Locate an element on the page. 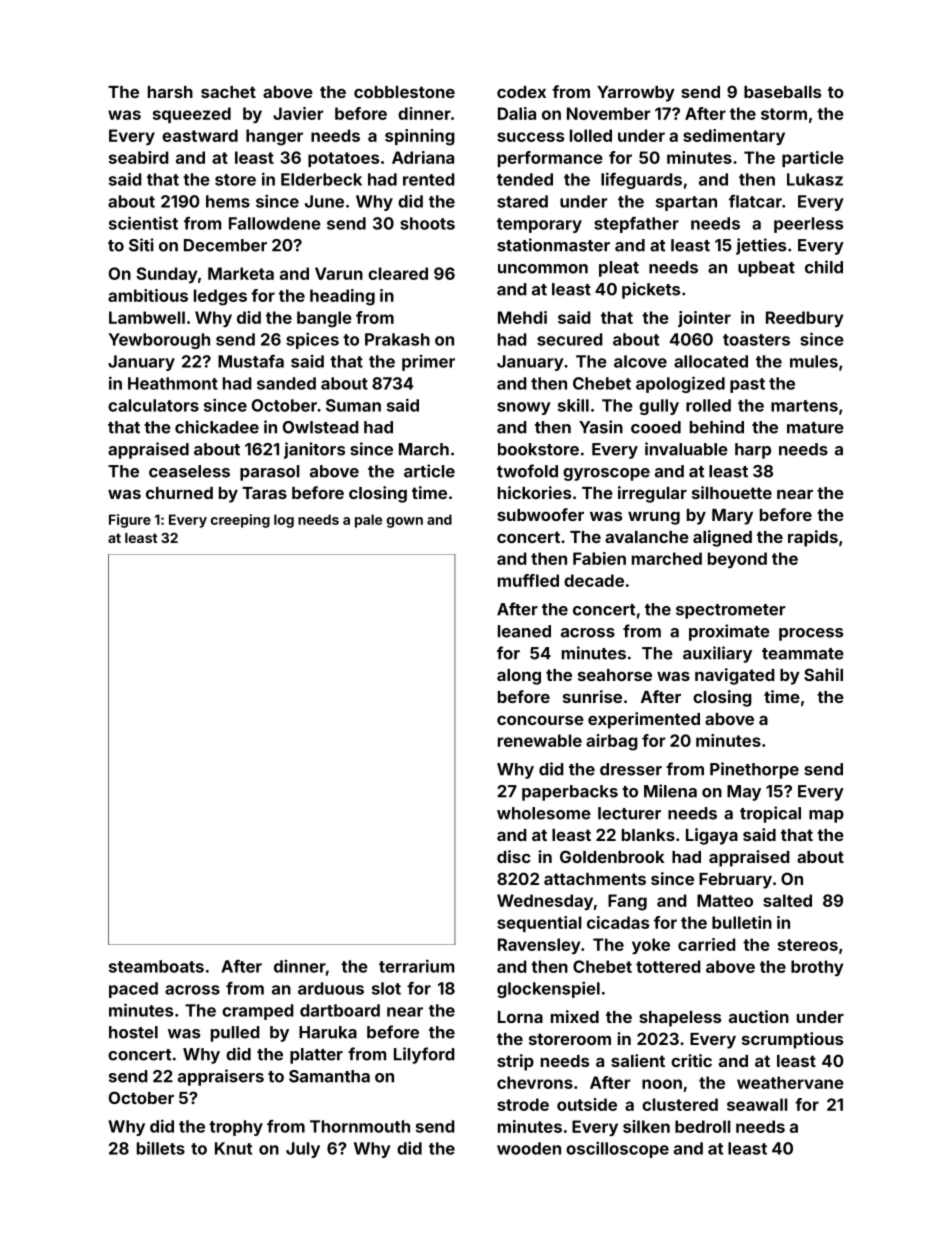 The image size is (952, 1233). billets is located at coordinates (161, 1148).
